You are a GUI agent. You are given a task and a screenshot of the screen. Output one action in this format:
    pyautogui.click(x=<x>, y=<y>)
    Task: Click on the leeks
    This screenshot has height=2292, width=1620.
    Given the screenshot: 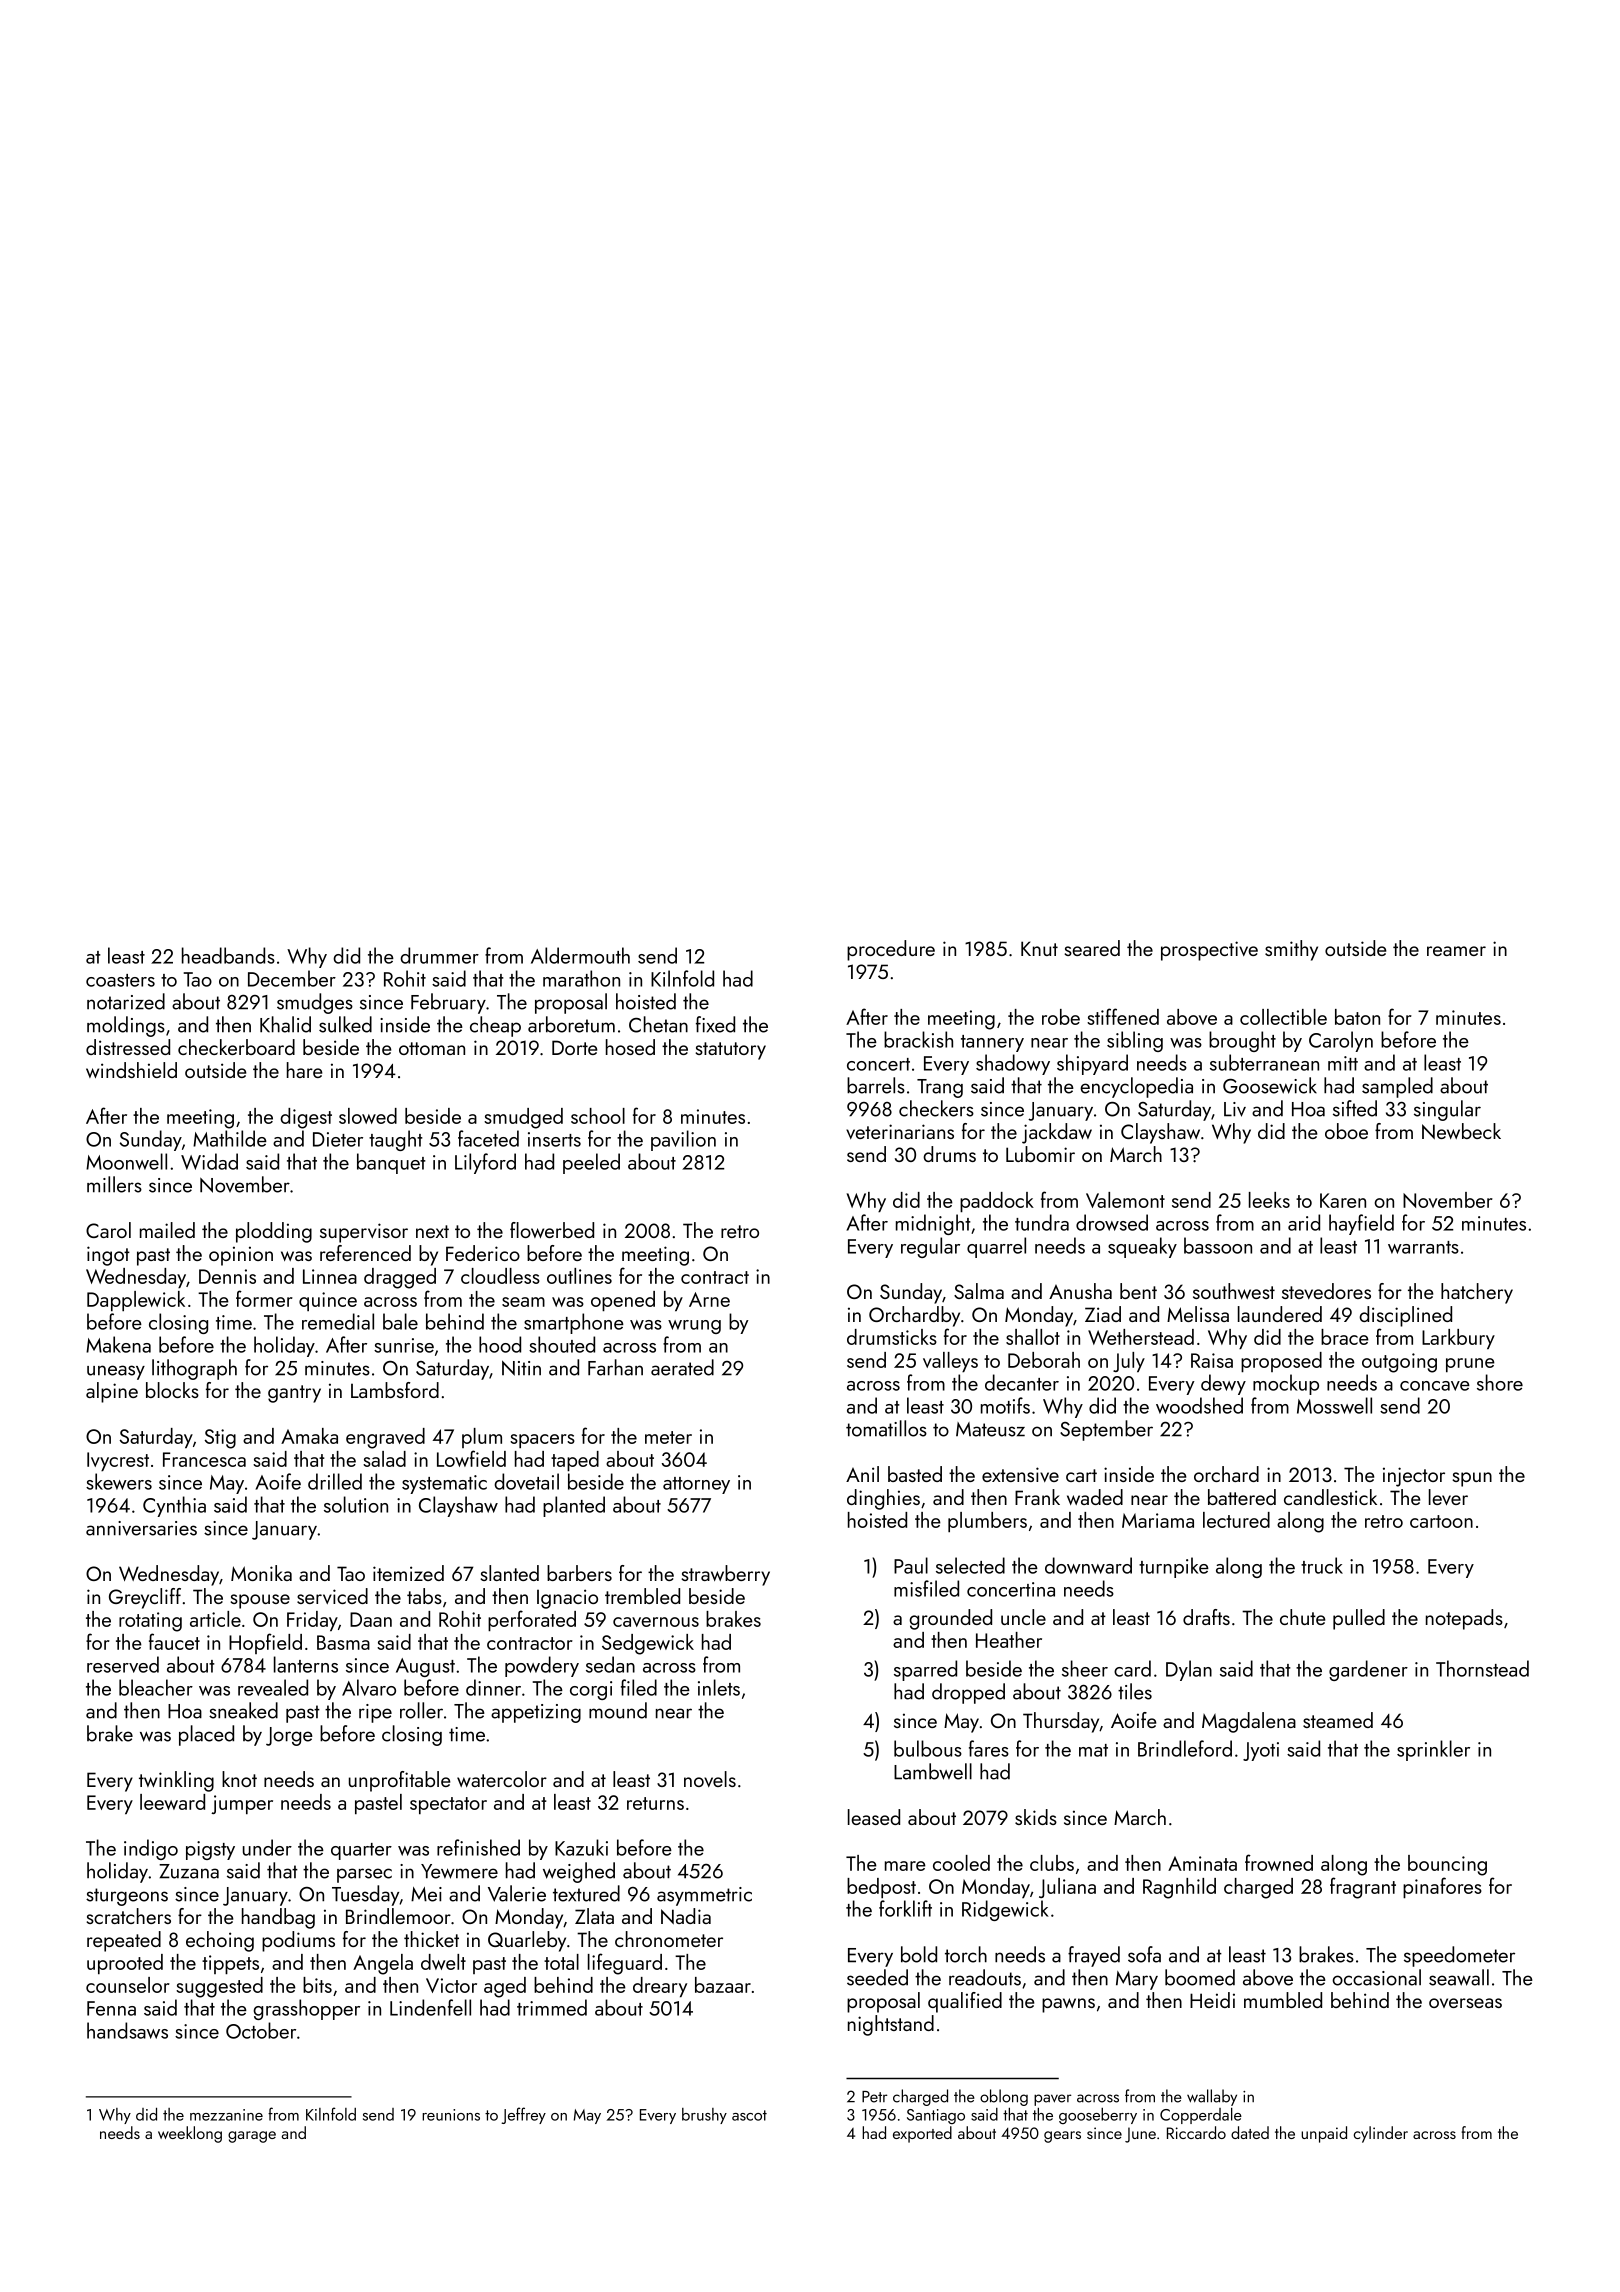 What is the action you would take?
    pyautogui.click(x=1269, y=1200)
